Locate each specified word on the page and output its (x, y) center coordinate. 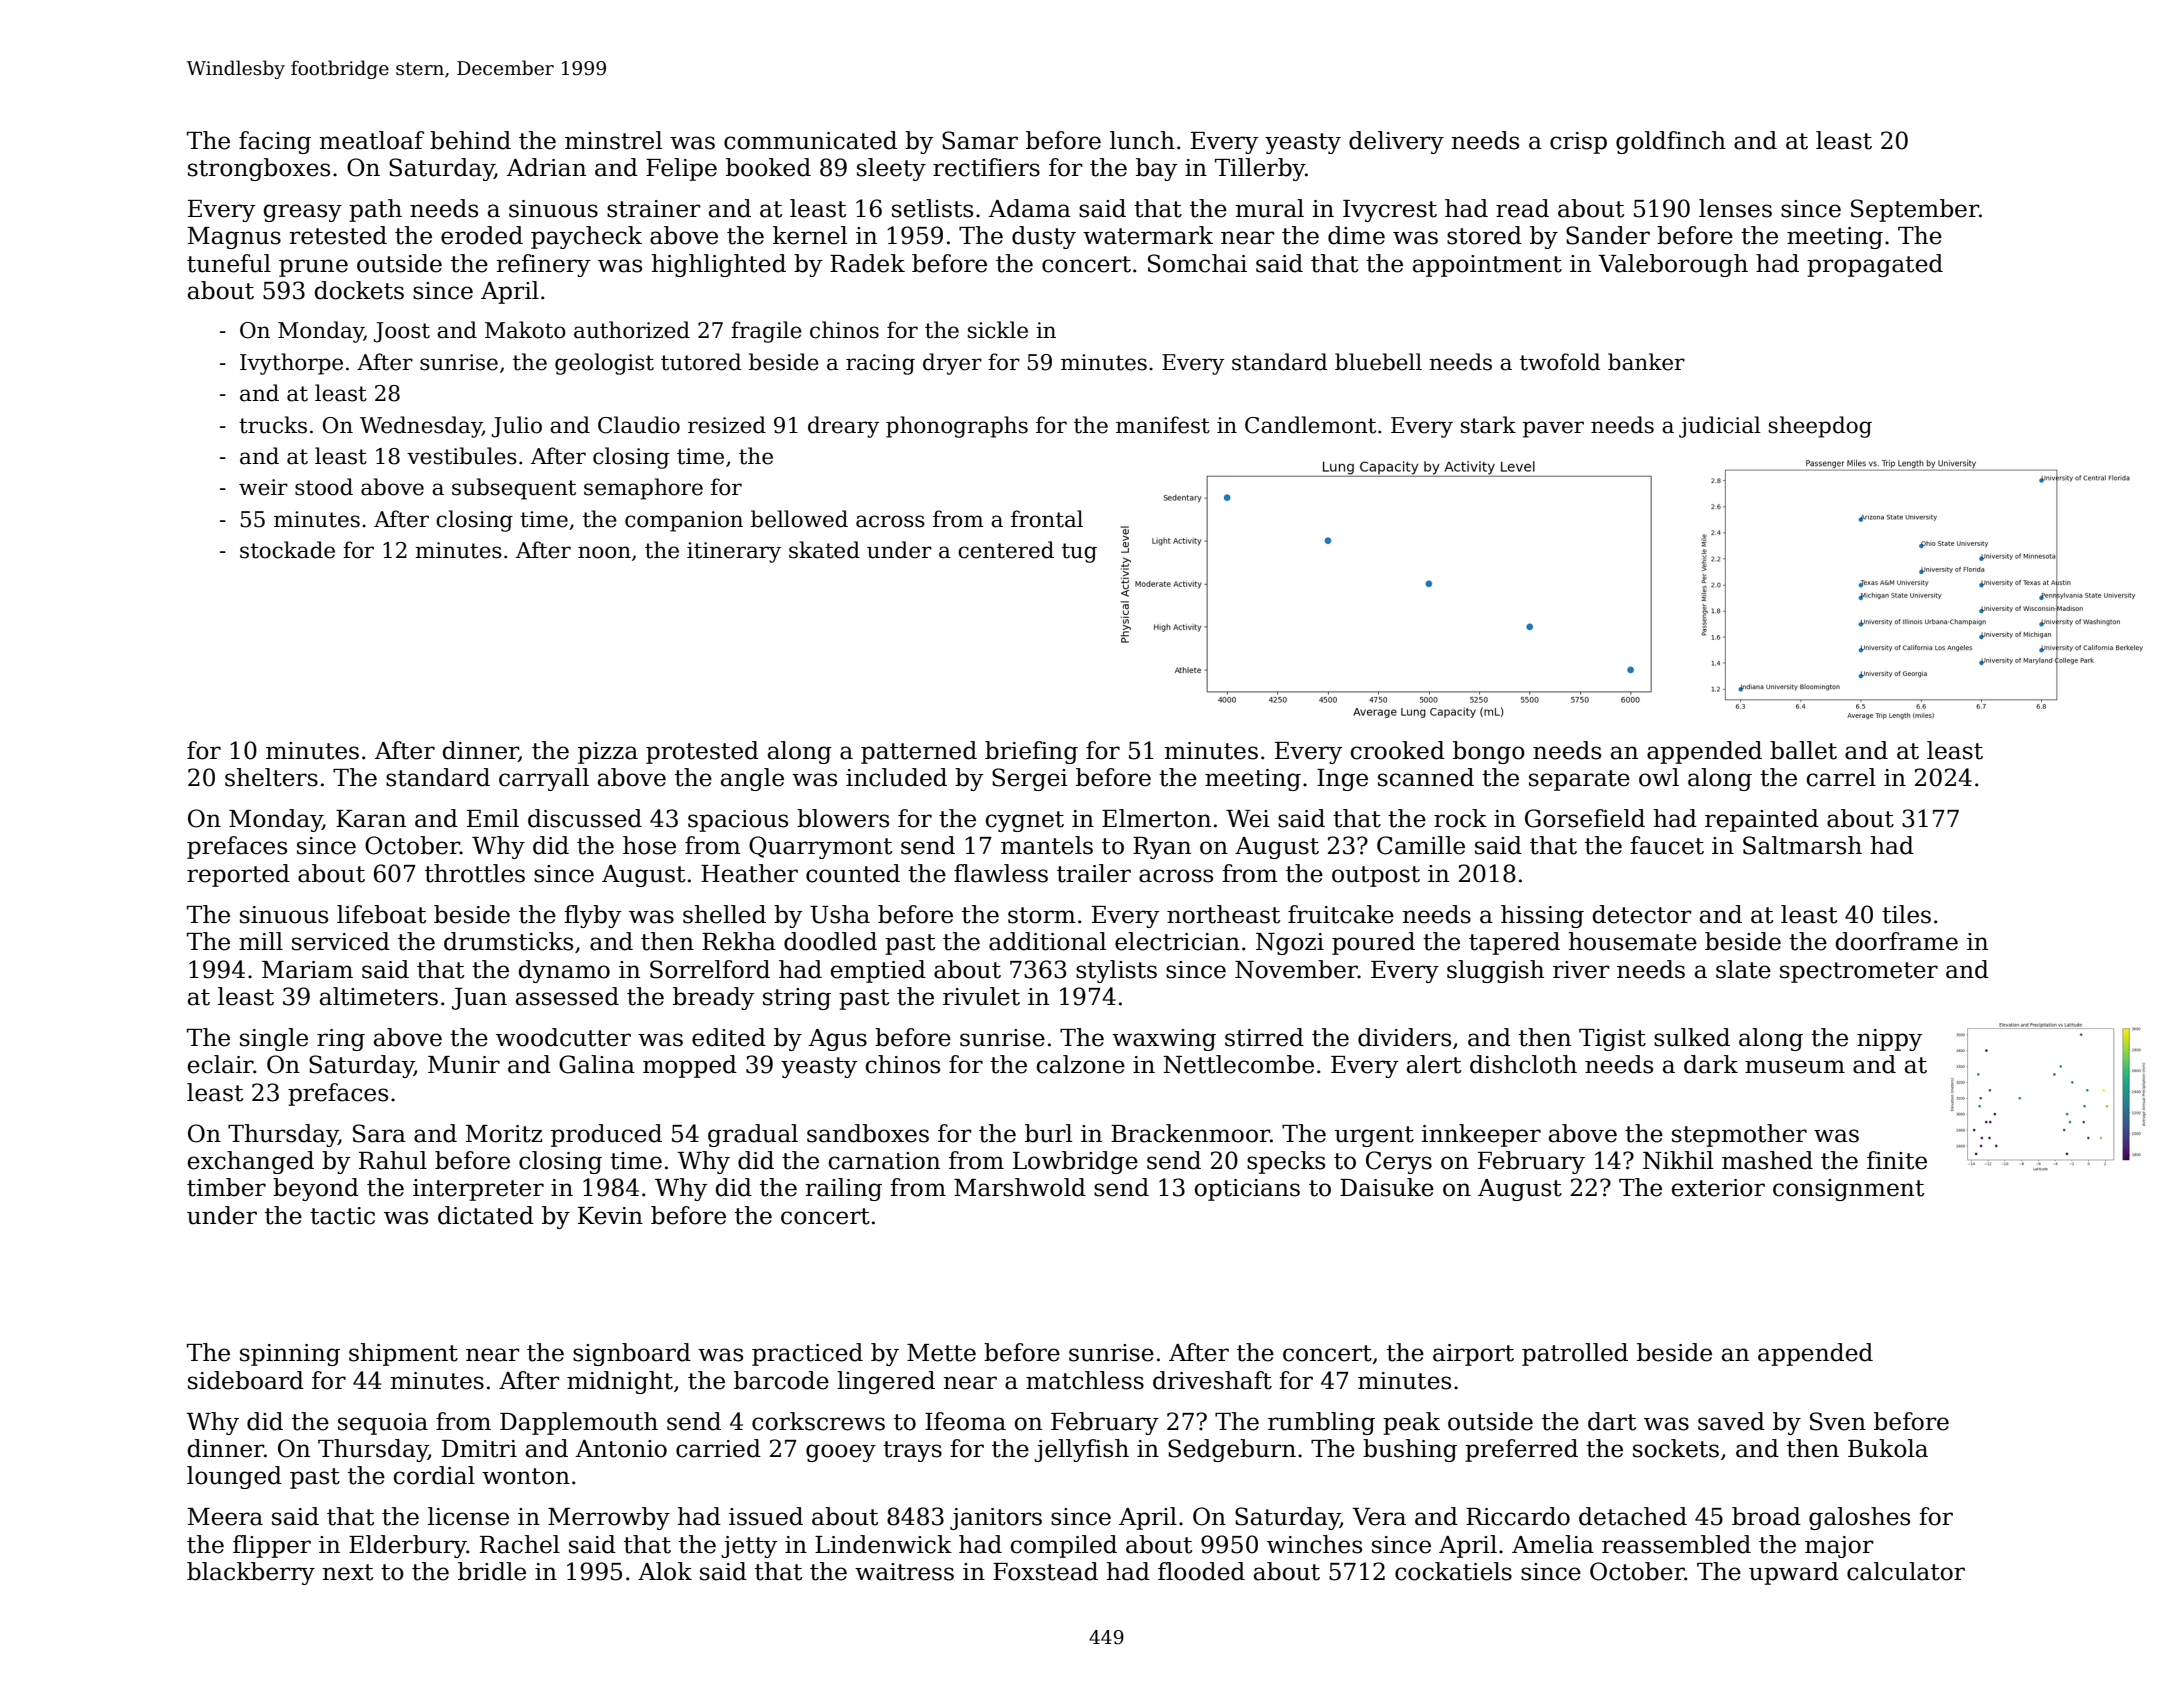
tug (1079, 553)
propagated (1875, 265)
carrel (1841, 777)
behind (470, 140)
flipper (272, 1546)
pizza (608, 753)
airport (1473, 1355)
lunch (1142, 140)
